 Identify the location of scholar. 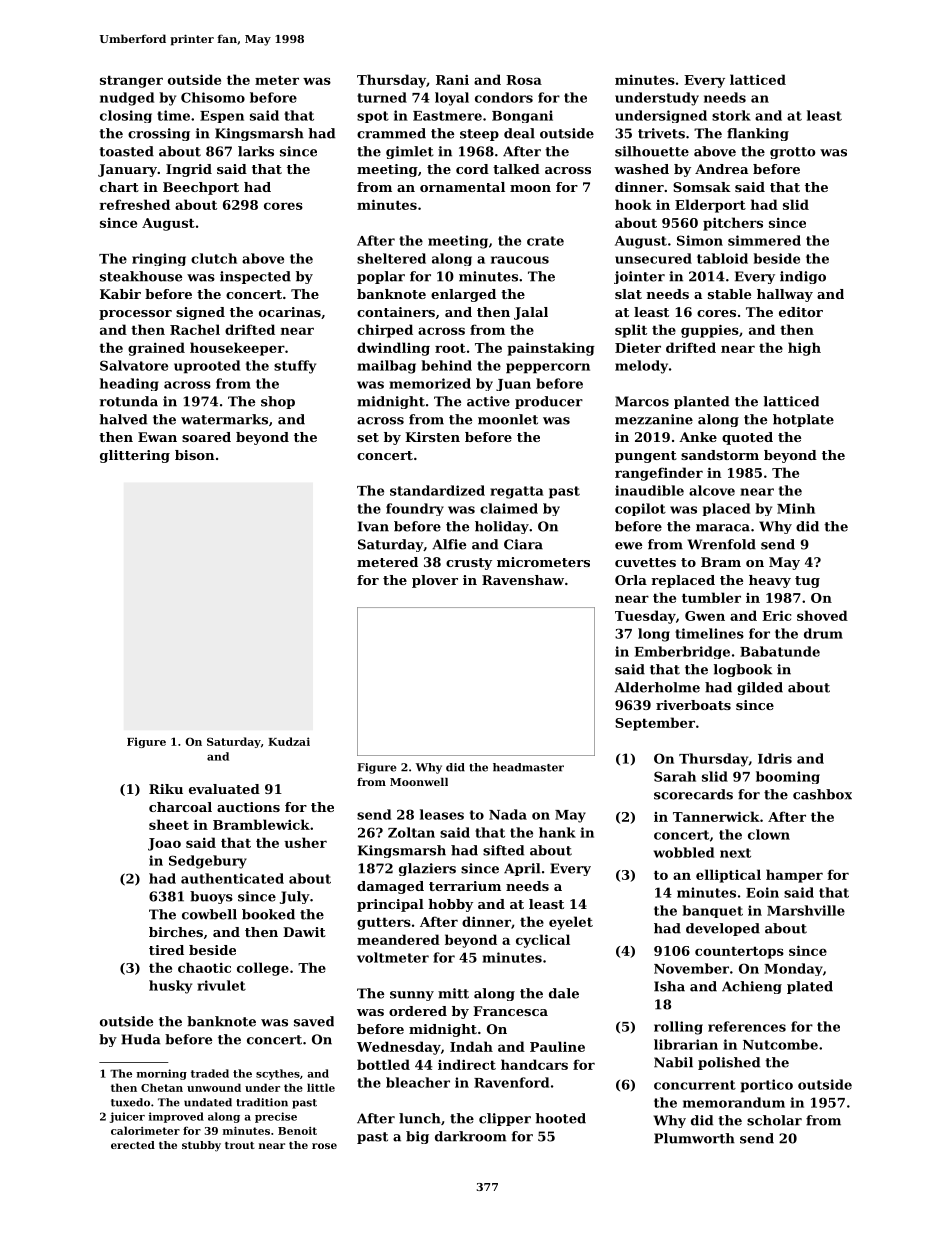
(774, 1120).
